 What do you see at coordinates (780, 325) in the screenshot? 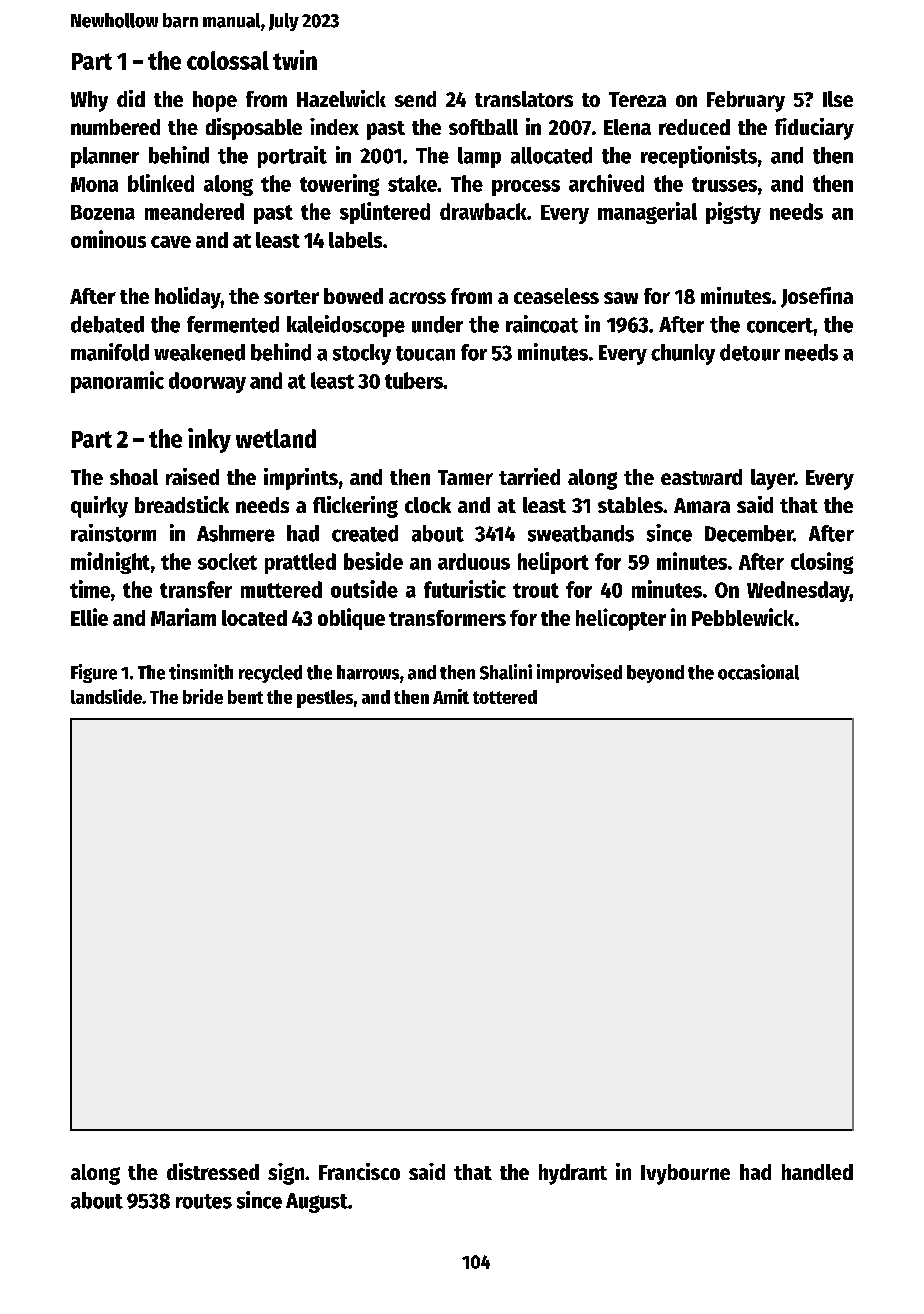
I see `concert` at bounding box center [780, 325].
